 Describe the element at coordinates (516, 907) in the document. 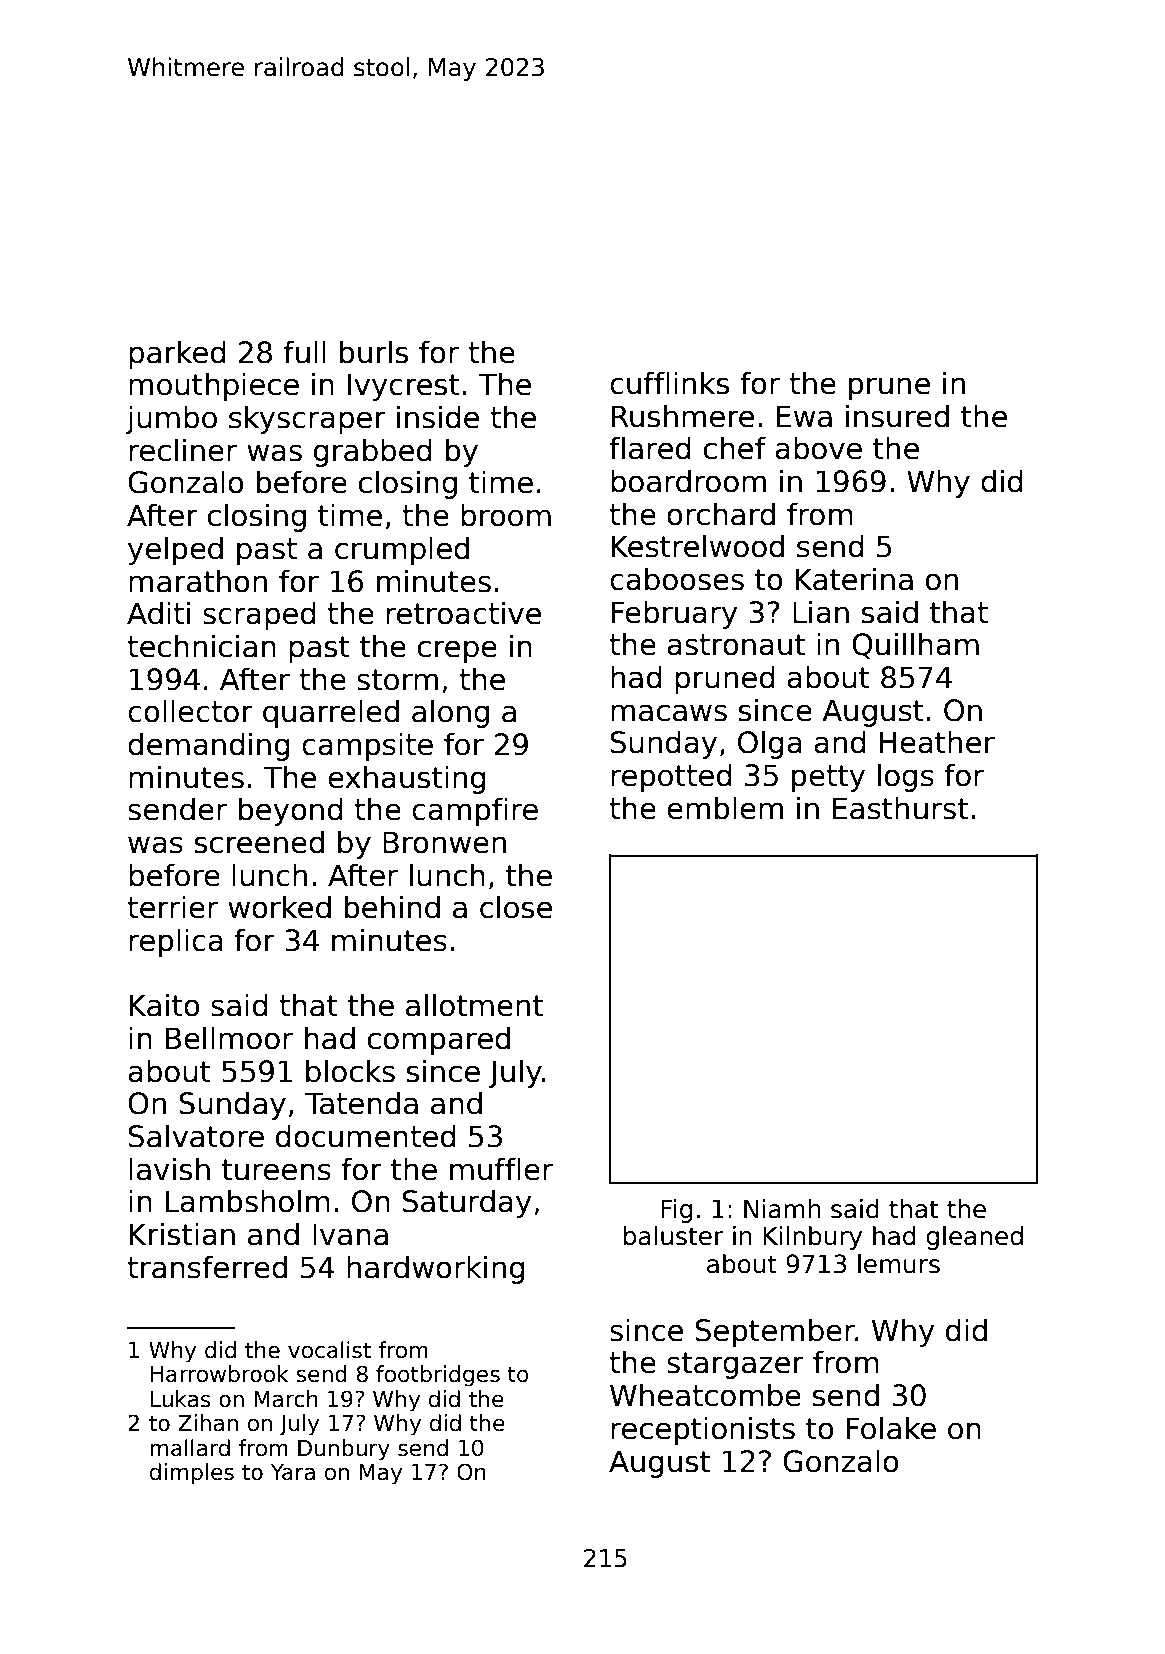

I see `close` at that location.
